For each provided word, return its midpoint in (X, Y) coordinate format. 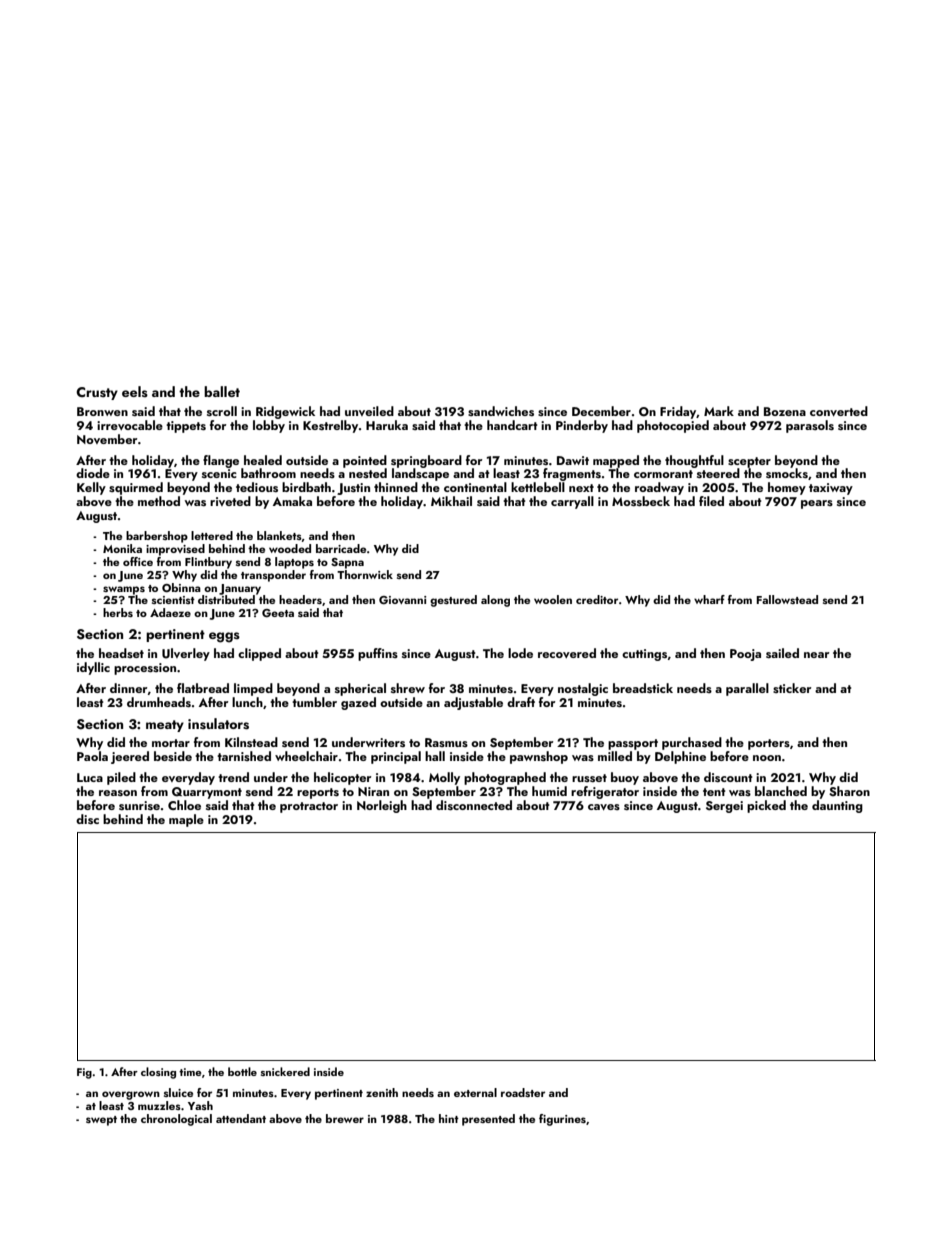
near (816, 655)
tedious (257, 487)
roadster (523, 1092)
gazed (358, 703)
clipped (259, 654)
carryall (572, 502)
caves (604, 807)
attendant (241, 1118)
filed (711, 501)
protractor (309, 807)
